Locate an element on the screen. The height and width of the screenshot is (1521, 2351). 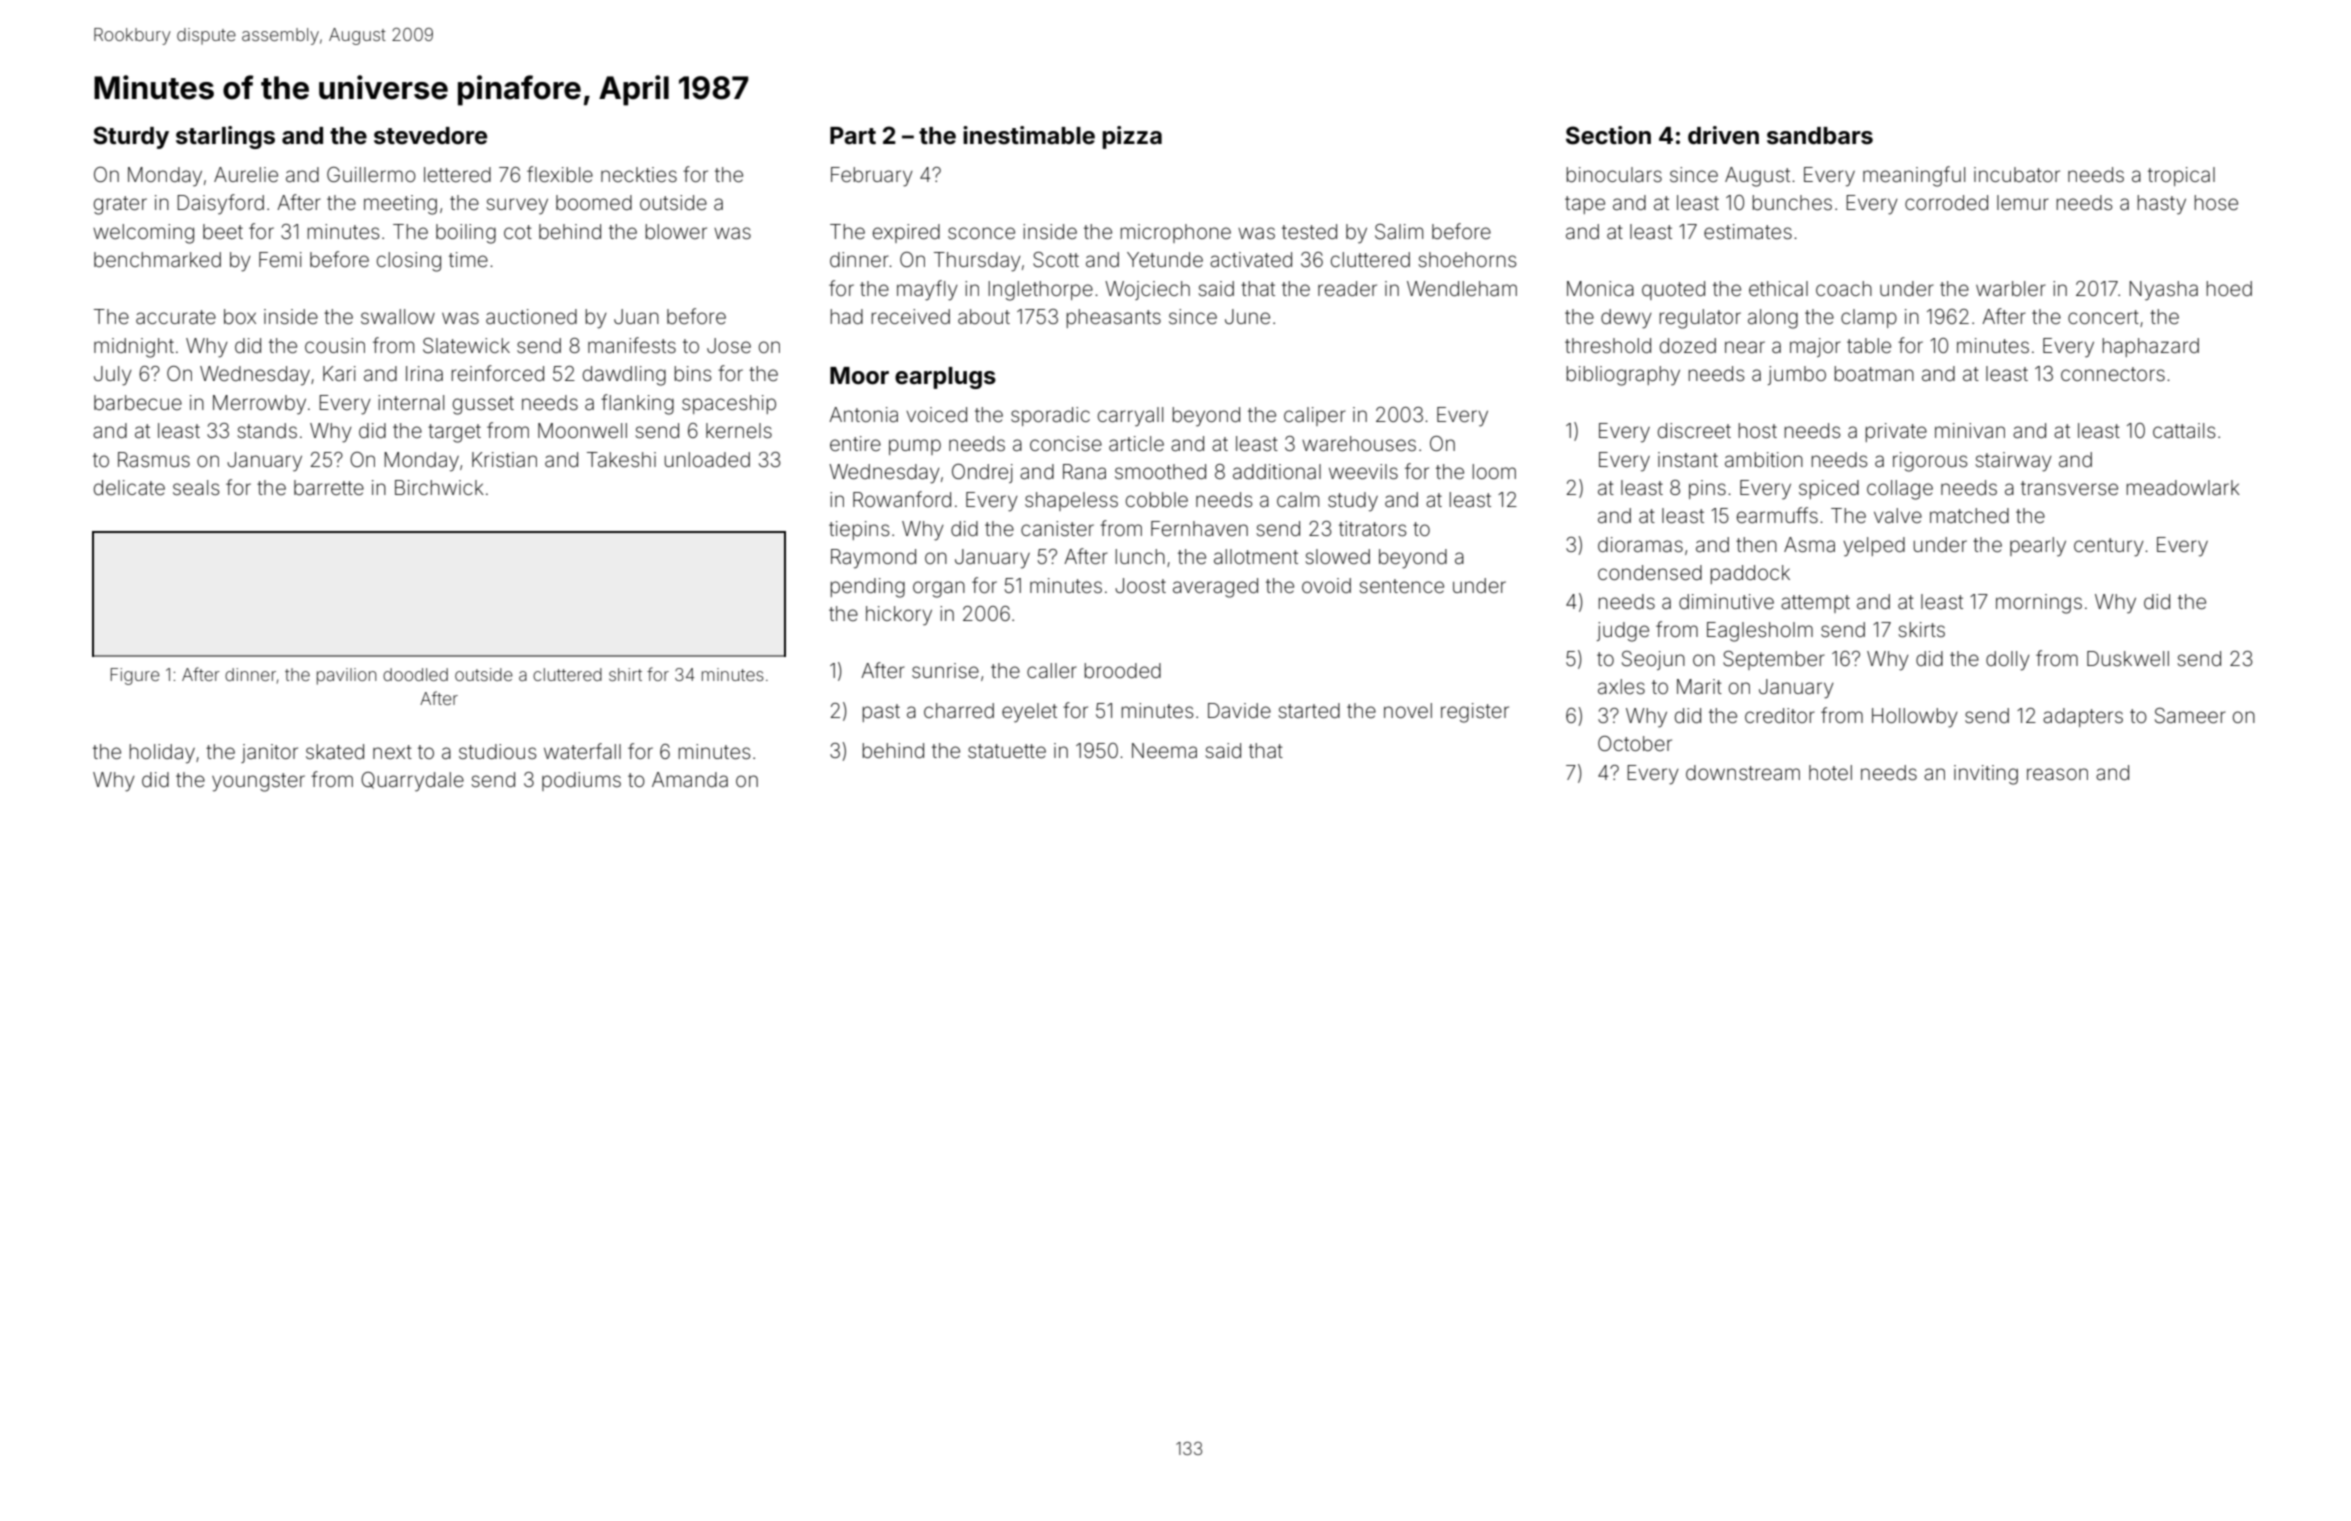
survey is located at coordinates (517, 206).
